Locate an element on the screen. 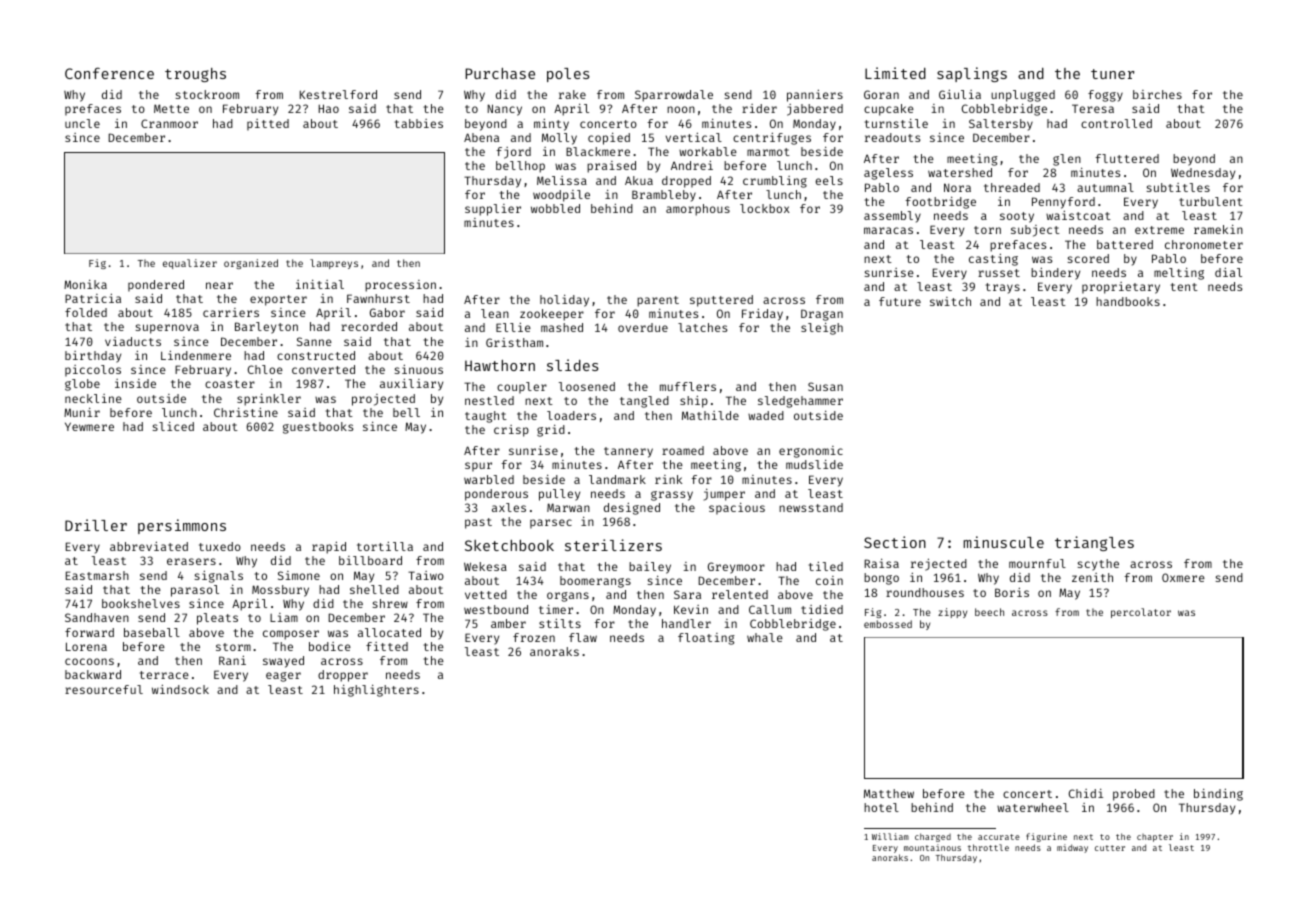  extreme is located at coordinates (1159, 230).
